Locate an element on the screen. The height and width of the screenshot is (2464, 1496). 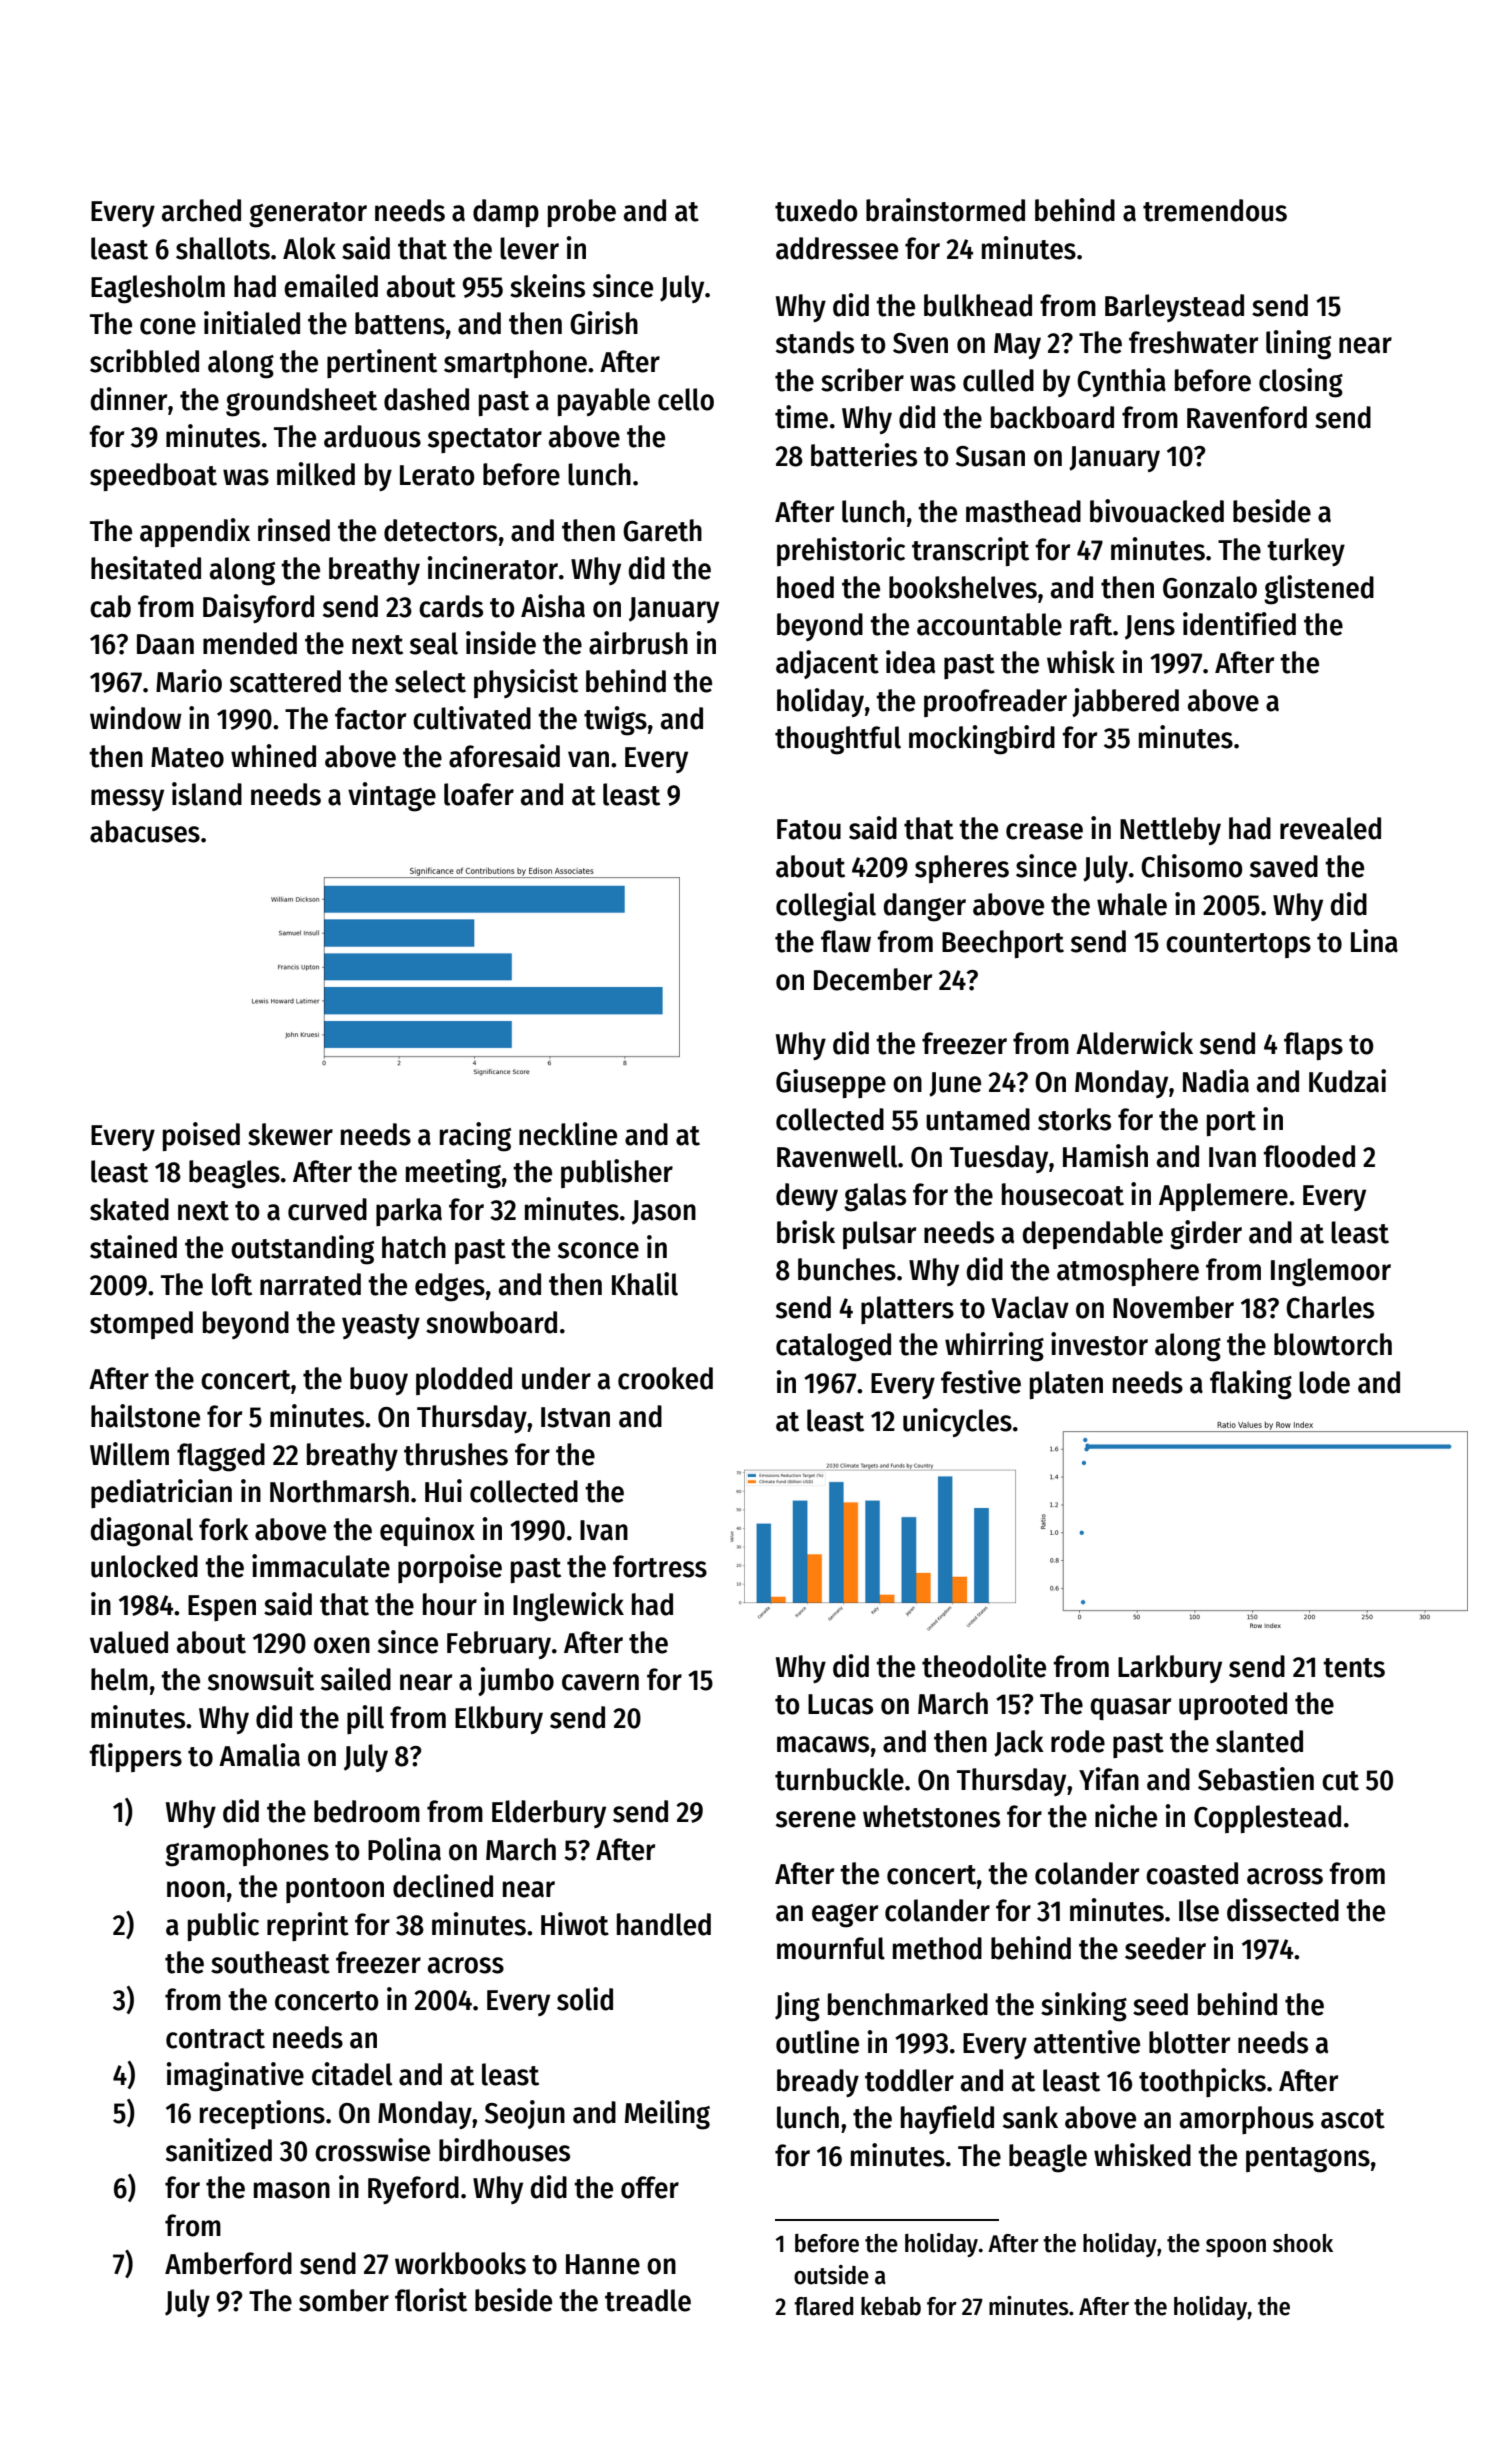
tuxedo is located at coordinates (816, 210).
